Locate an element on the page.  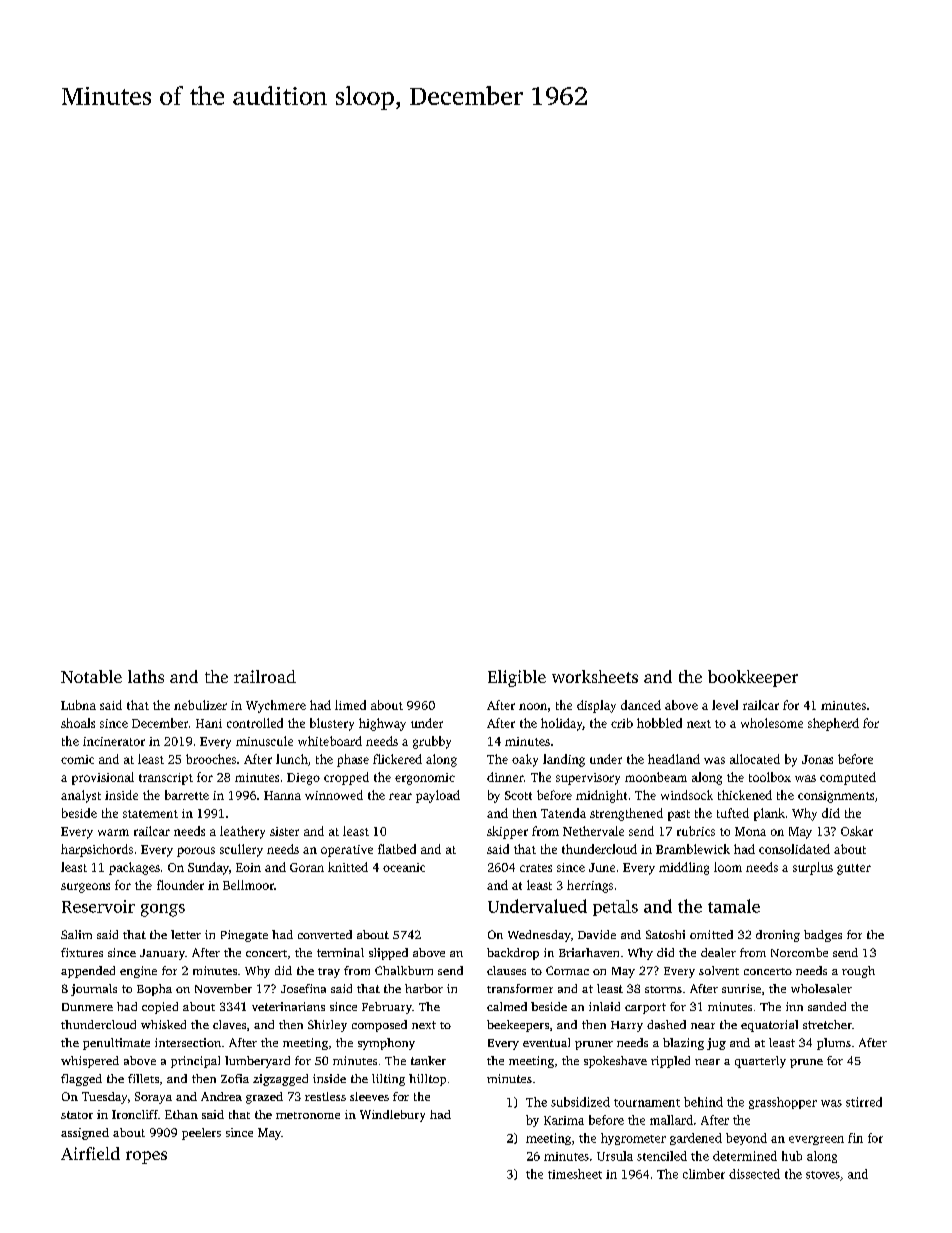
bookkeeper is located at coordinates (753, 678).
